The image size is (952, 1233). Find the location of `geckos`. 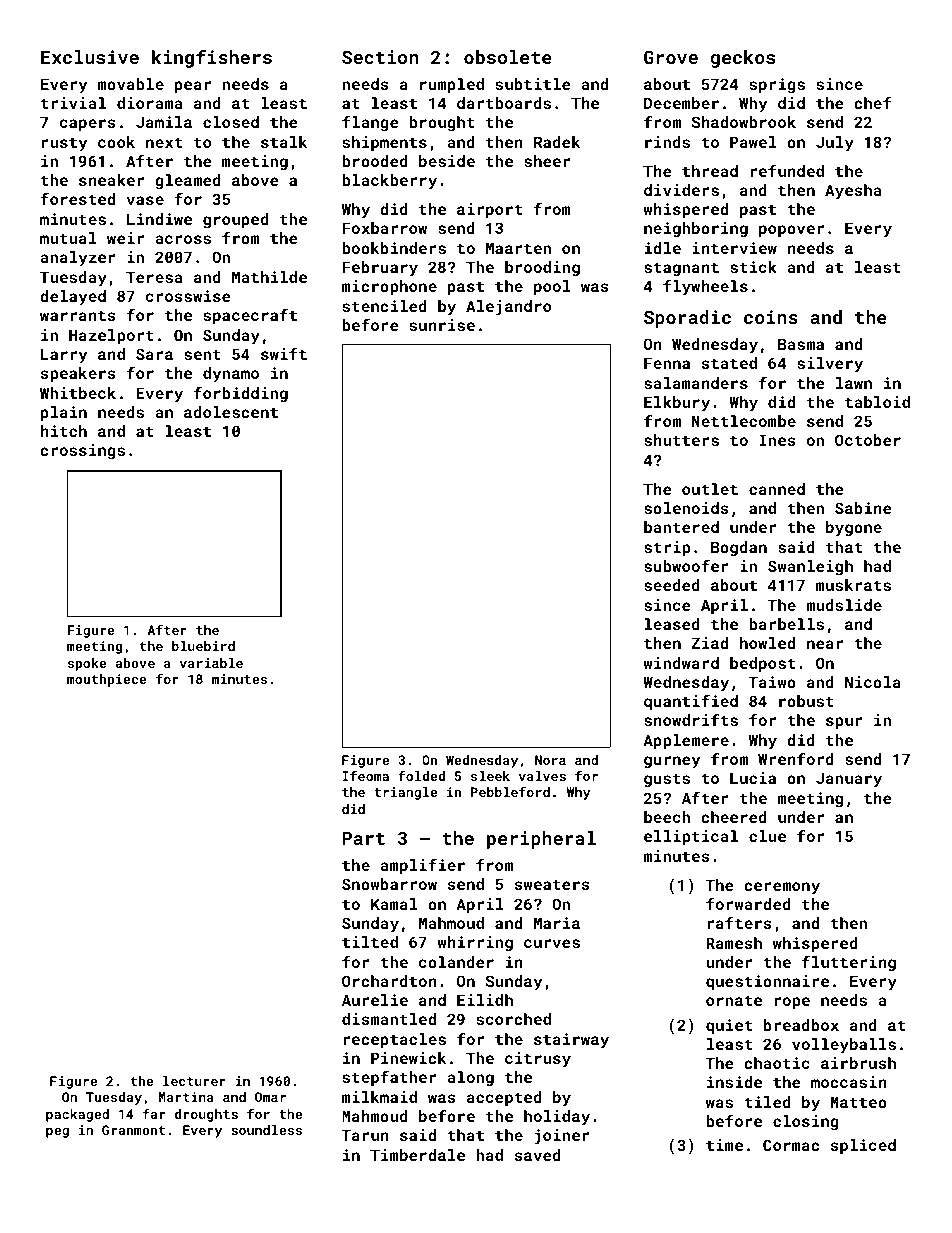

geckos is located at coordinates (743, 59).
